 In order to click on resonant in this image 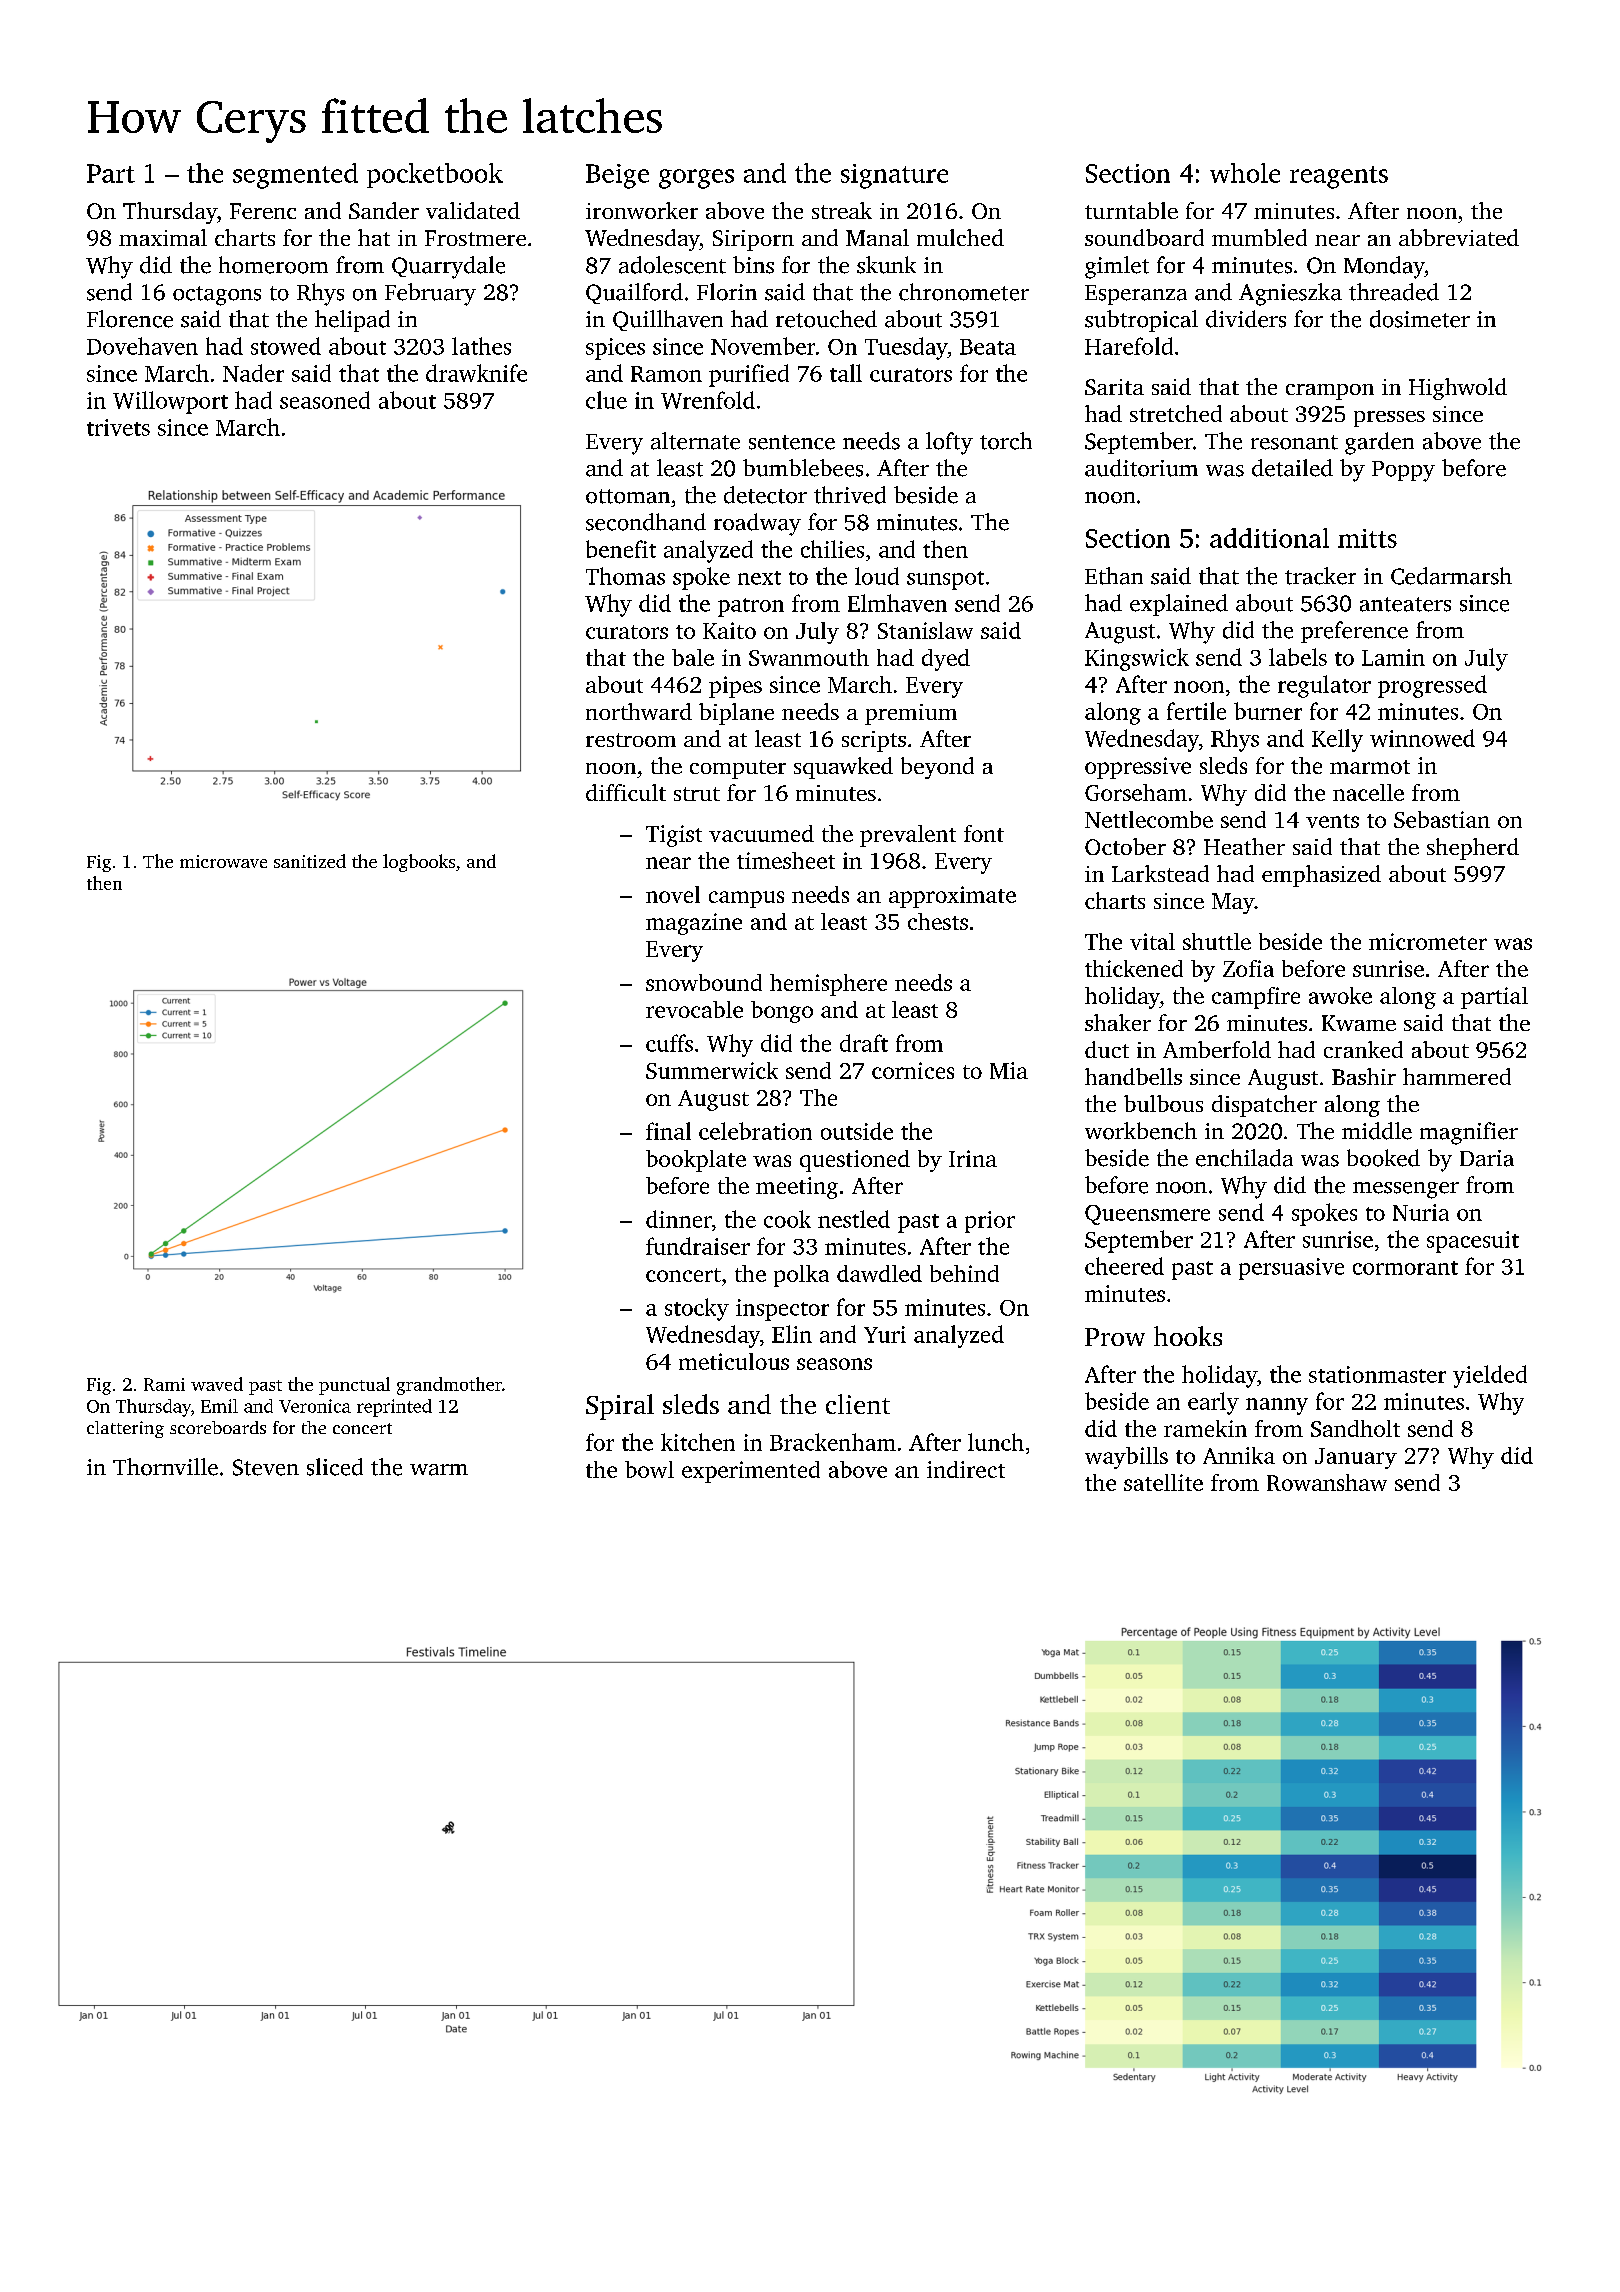, I will do `click(1294, 442)`.
